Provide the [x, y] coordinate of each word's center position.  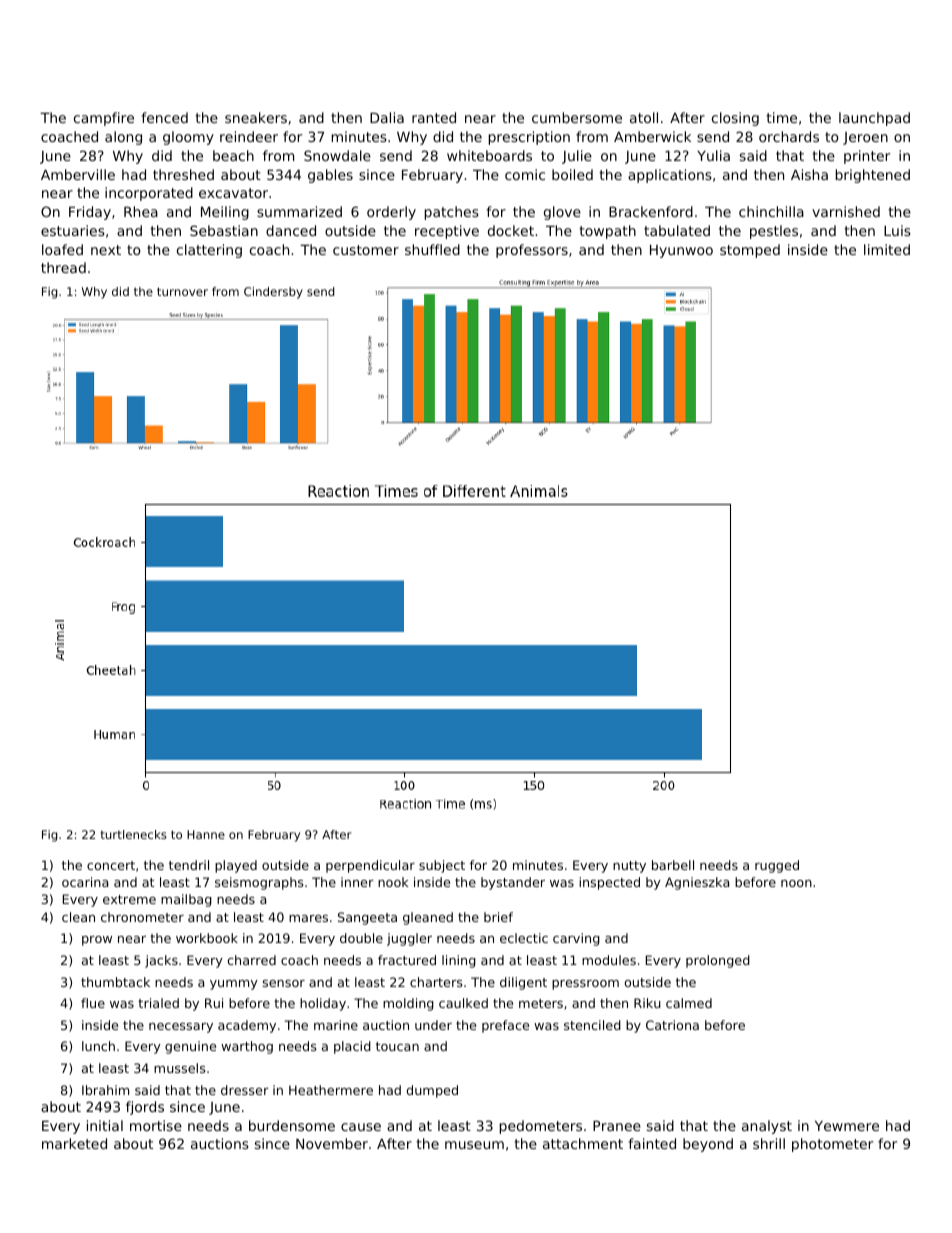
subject [442, 866]
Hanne [206, 834]
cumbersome [577, 117]
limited [887, 249]
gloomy [188, 138]
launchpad [874, 119]
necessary [181, 1028]
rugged [777, 866]
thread [63, 267]
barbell [673, 865]
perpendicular [370, 866]
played [236, 866]
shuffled [432, 249]
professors [532, 251]
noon [796, 883]
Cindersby [273, 293]
